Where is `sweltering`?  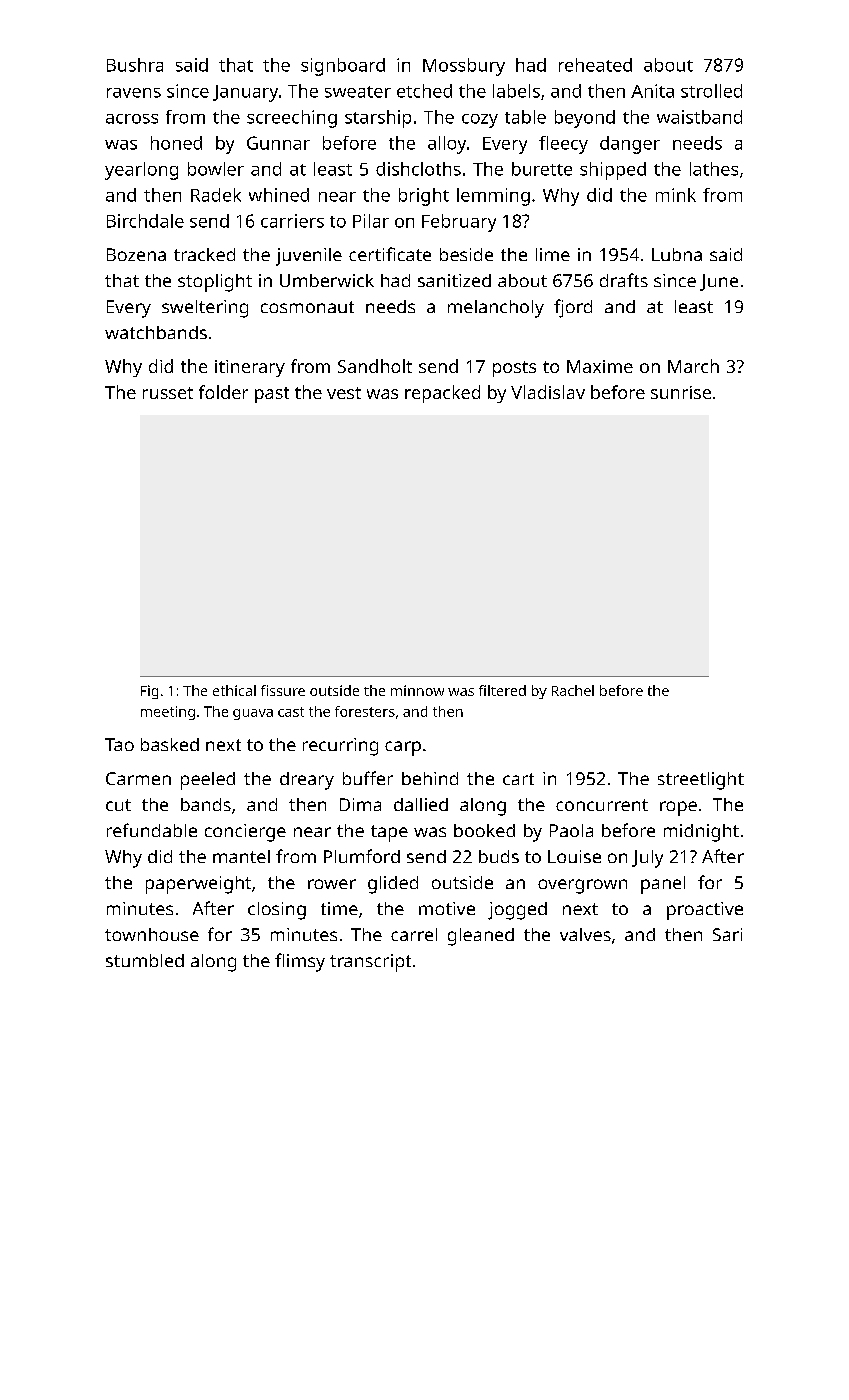 sweltering is located at coordinates (205, 309).
